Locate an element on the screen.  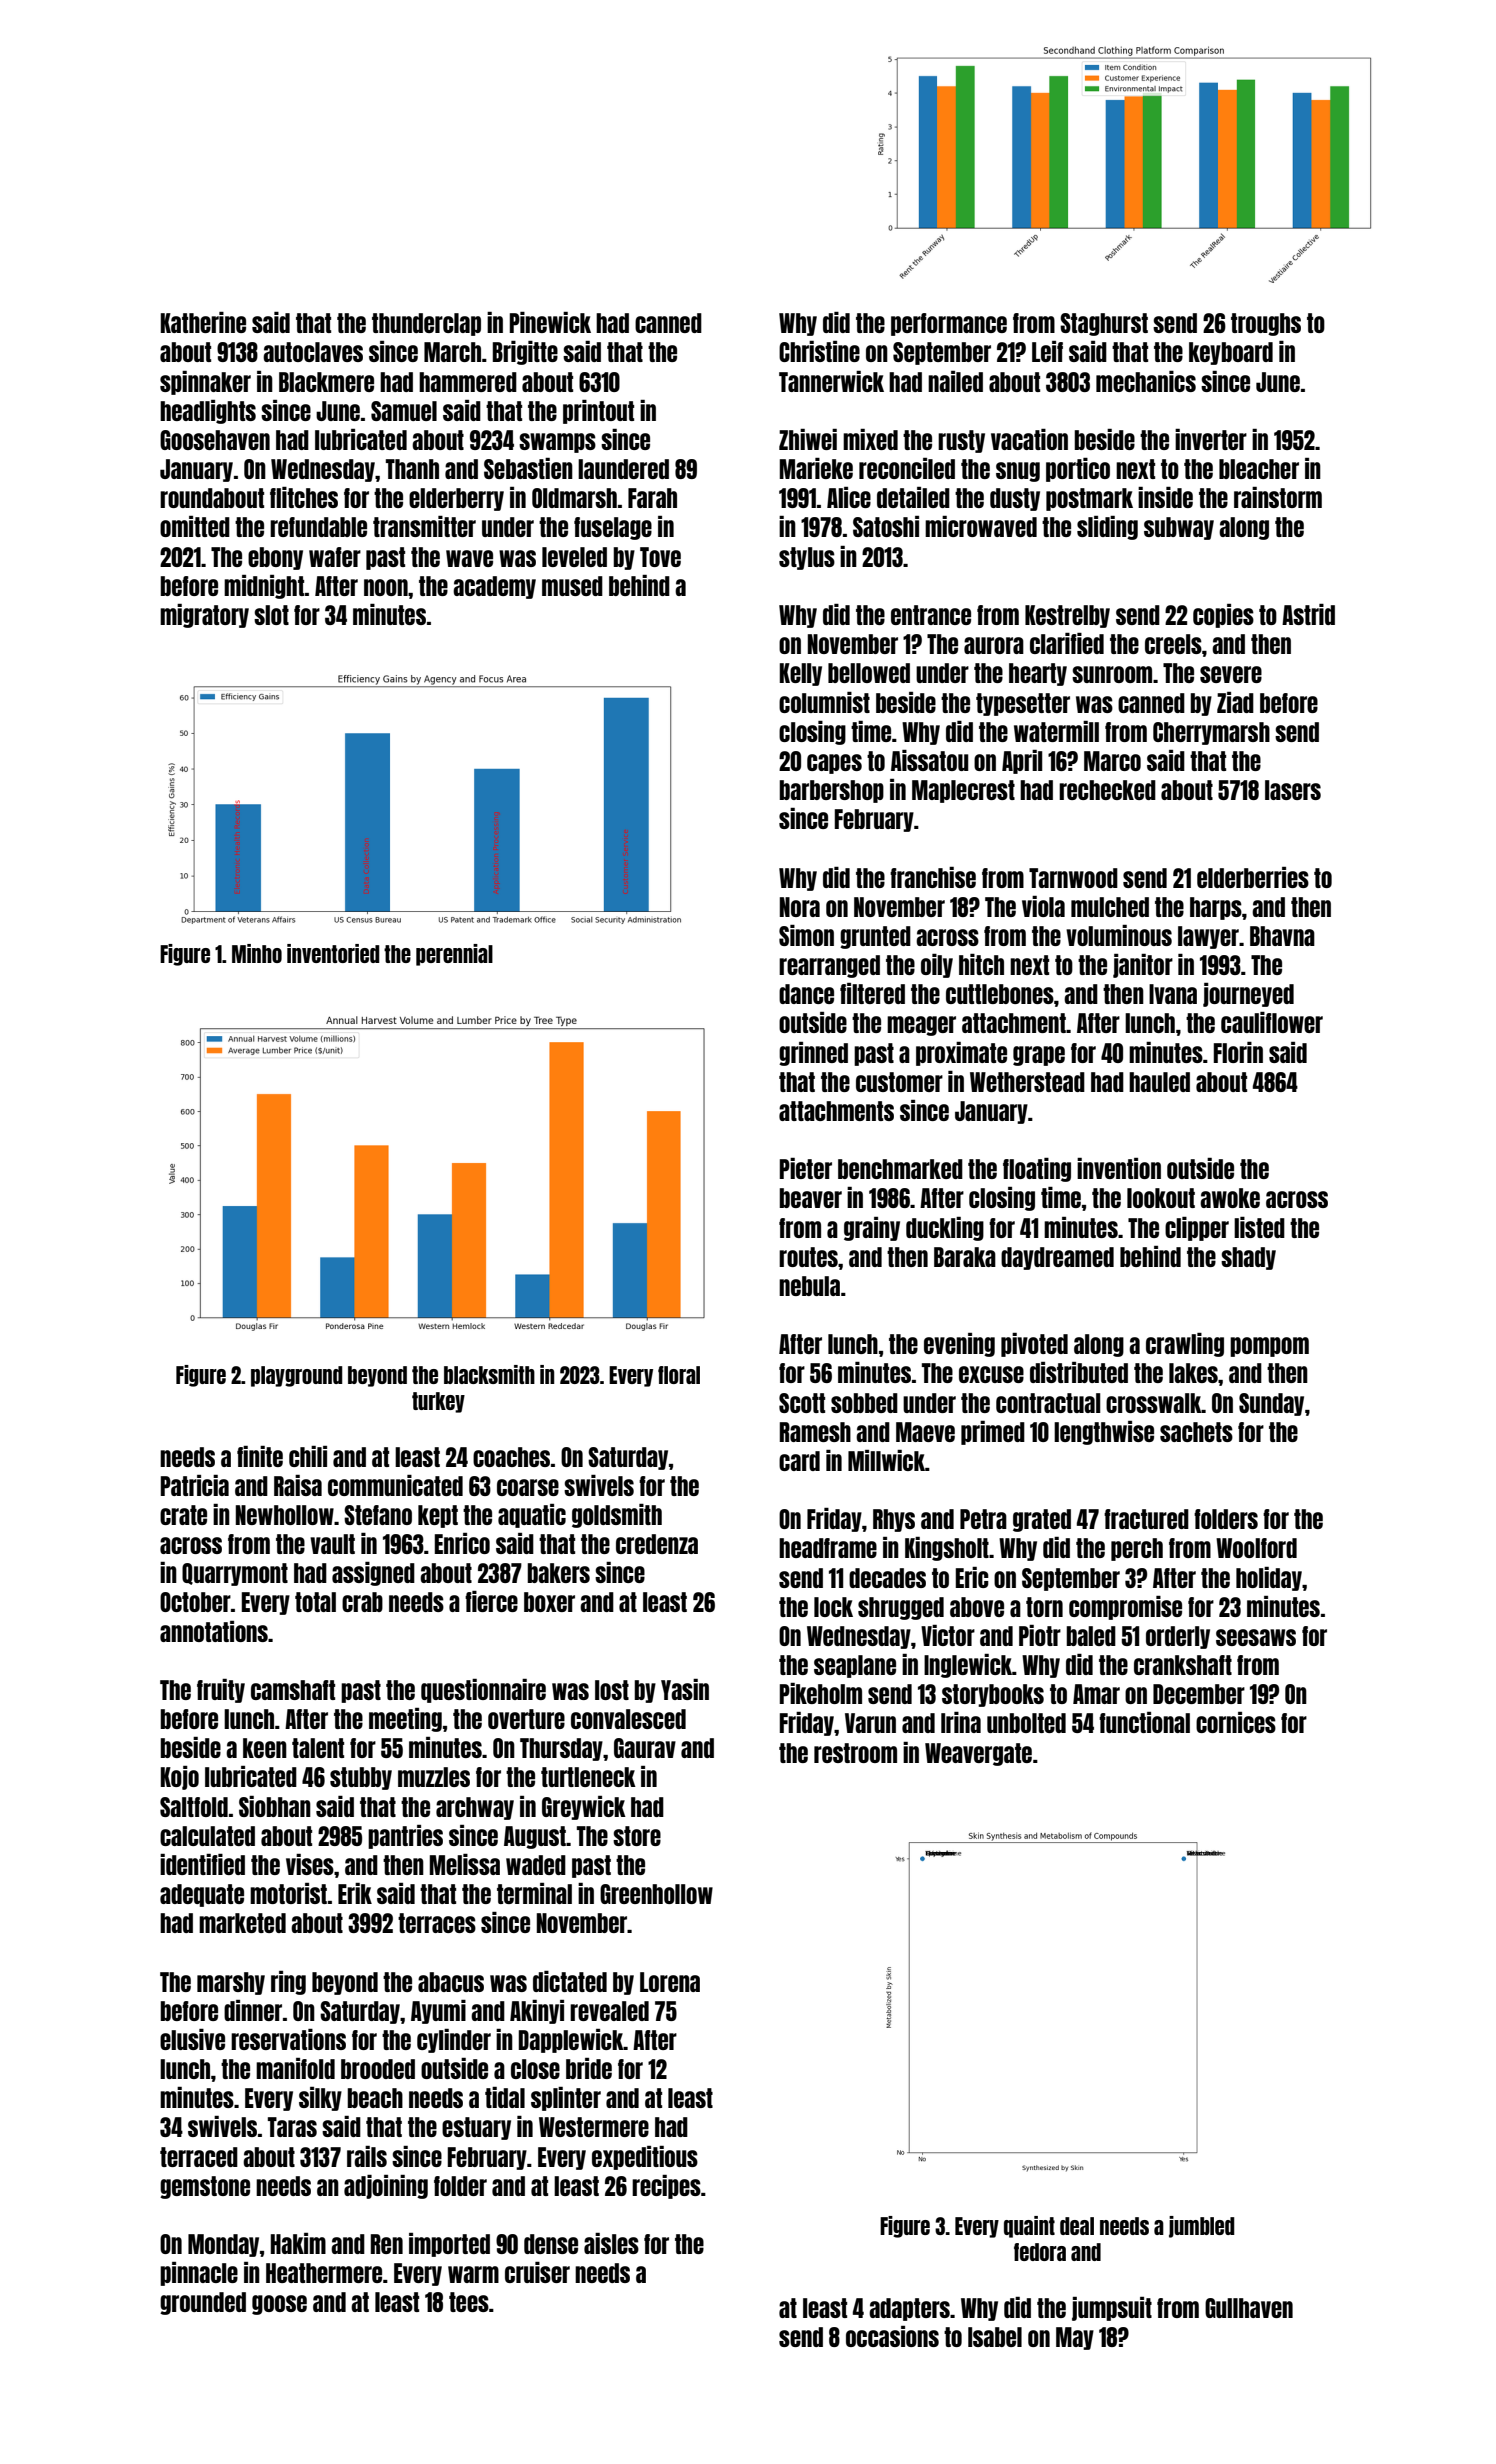
Heathermere is located at coordinates (324, 2273).
